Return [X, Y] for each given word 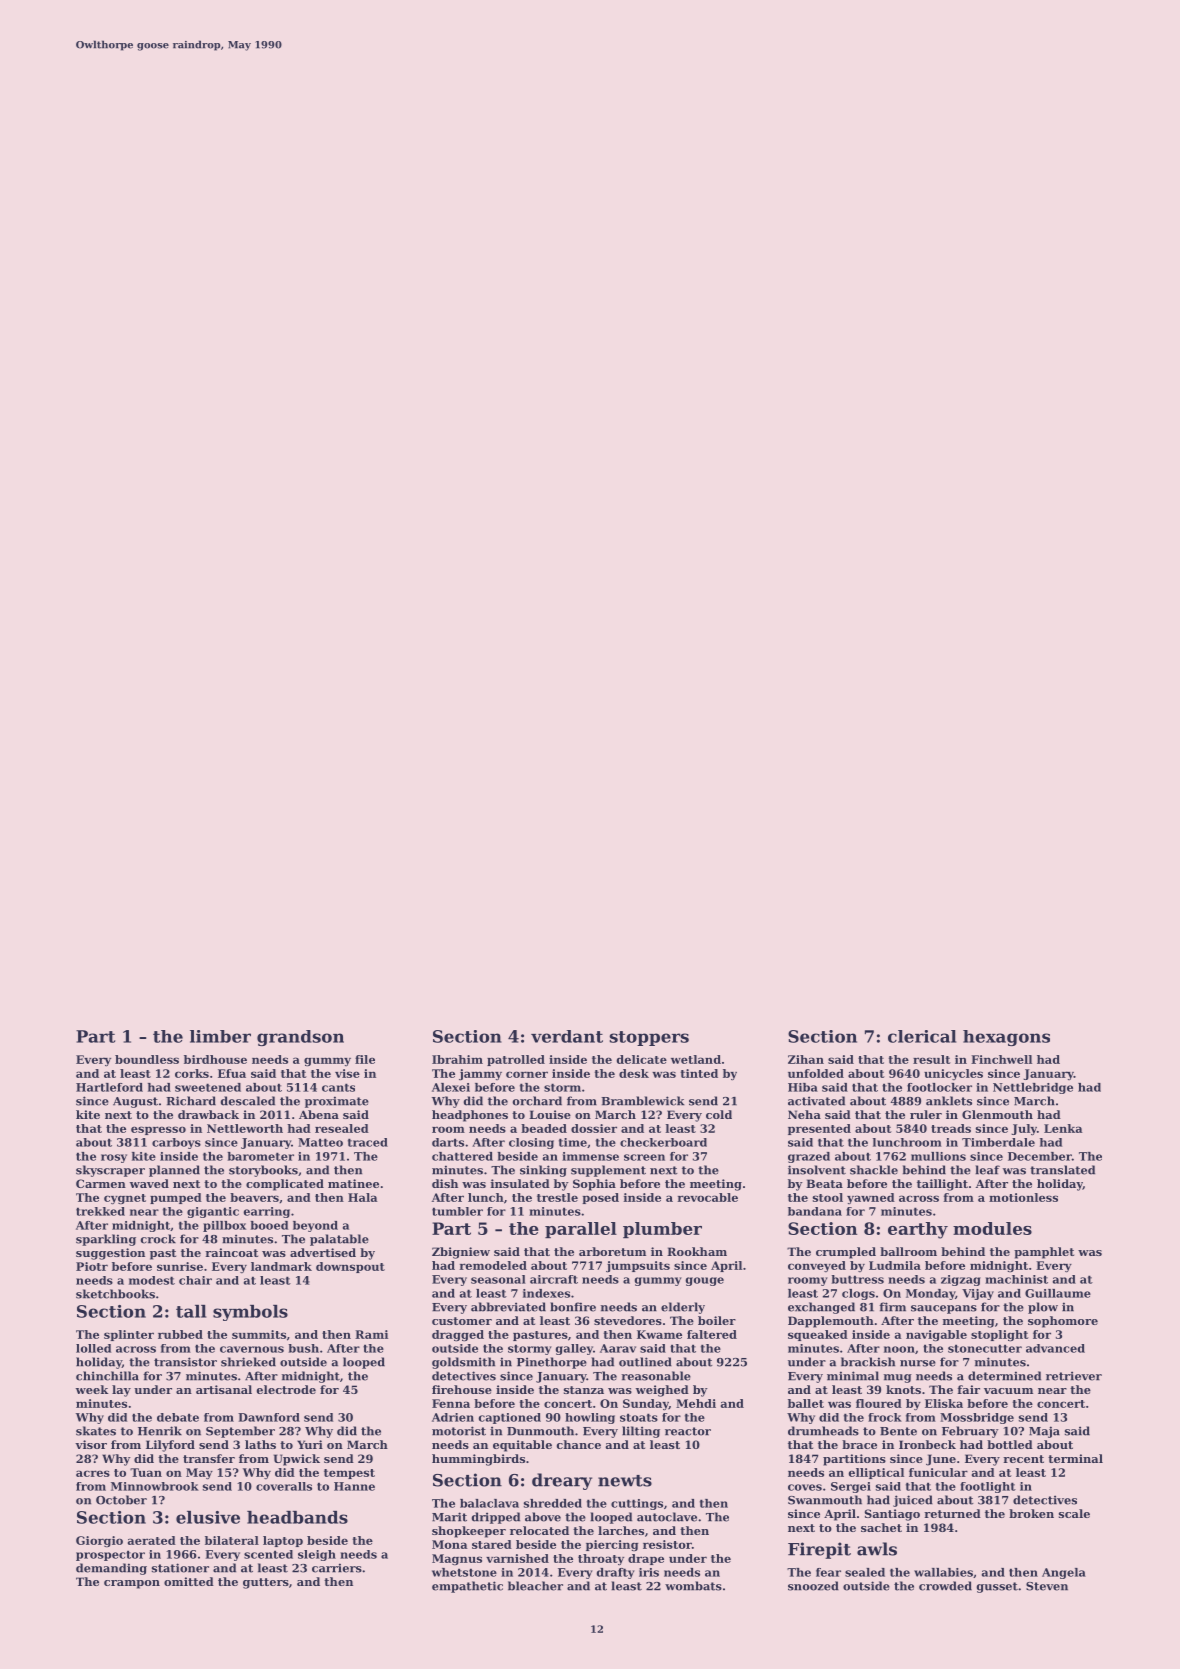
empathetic [467, 1587]
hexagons [1006, 1038]
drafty [616, 1573]
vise [347, 1073]
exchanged [821, 1308]
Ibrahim [457, 1059]
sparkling [106, 1240]
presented [819, 1129]
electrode [286, 1389]
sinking [543, 1171]
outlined [645, 1362]
